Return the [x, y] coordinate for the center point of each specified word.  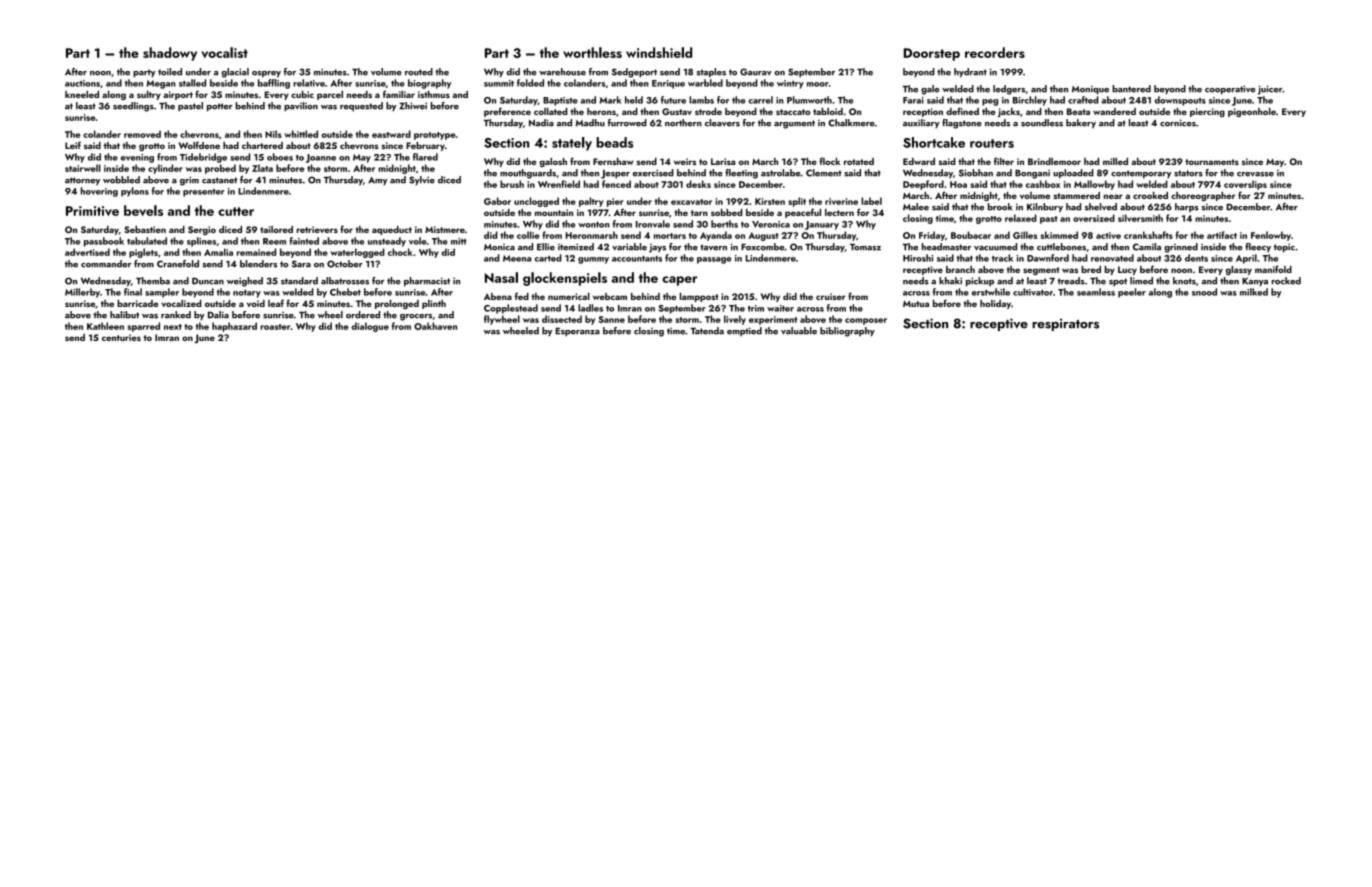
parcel [330, 95]
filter [1004, 161]
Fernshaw [613, 161]
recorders [995, 52]
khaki [950, 281]
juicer [1270, 90]
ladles [590, 308]
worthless [592, 52]
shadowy [170, 54]
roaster [275, 327]
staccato [793, 112]
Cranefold [178, 264]
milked [1254, 292]
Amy [378, 181]
